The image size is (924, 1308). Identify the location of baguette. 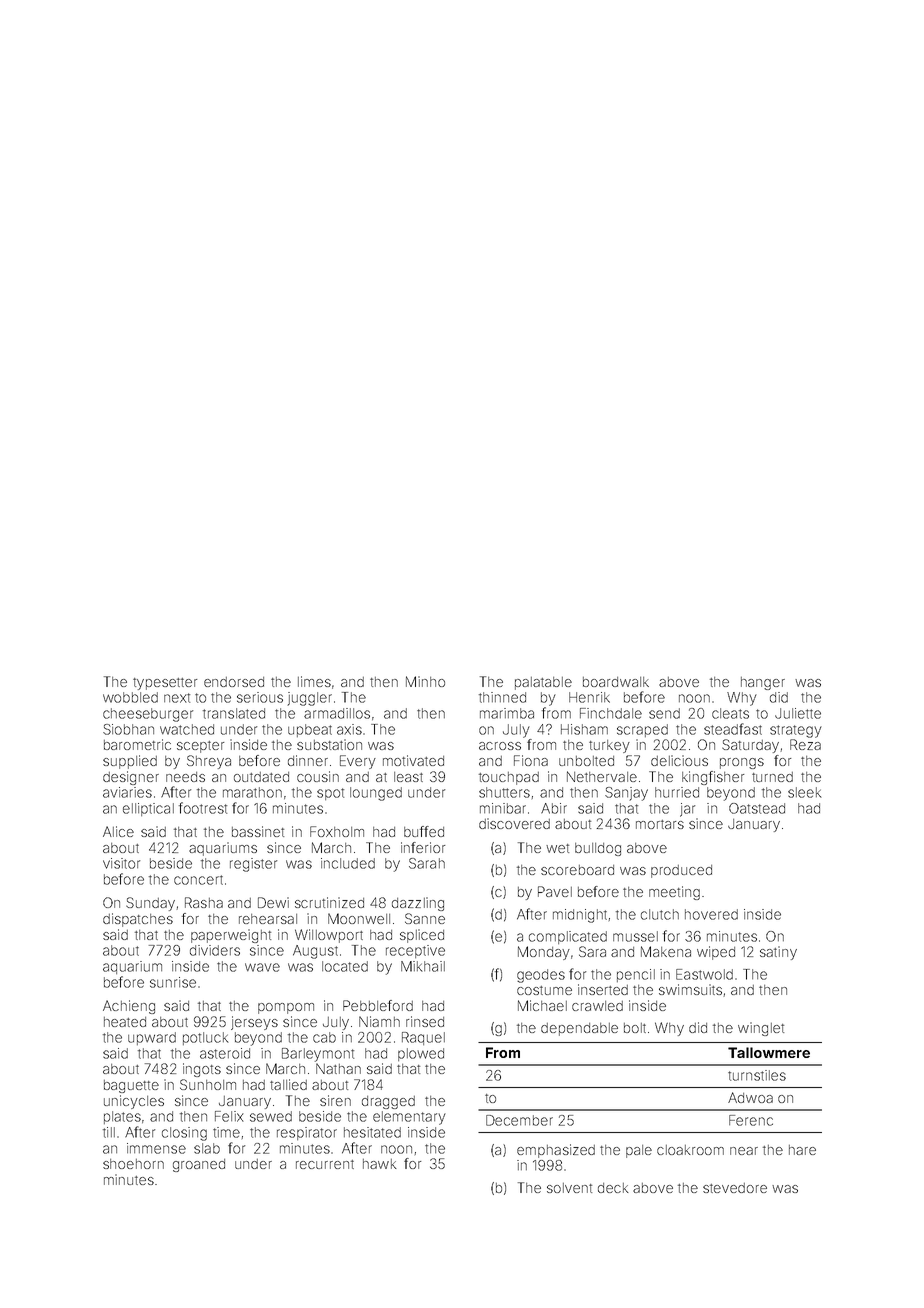
(131, 1086).
